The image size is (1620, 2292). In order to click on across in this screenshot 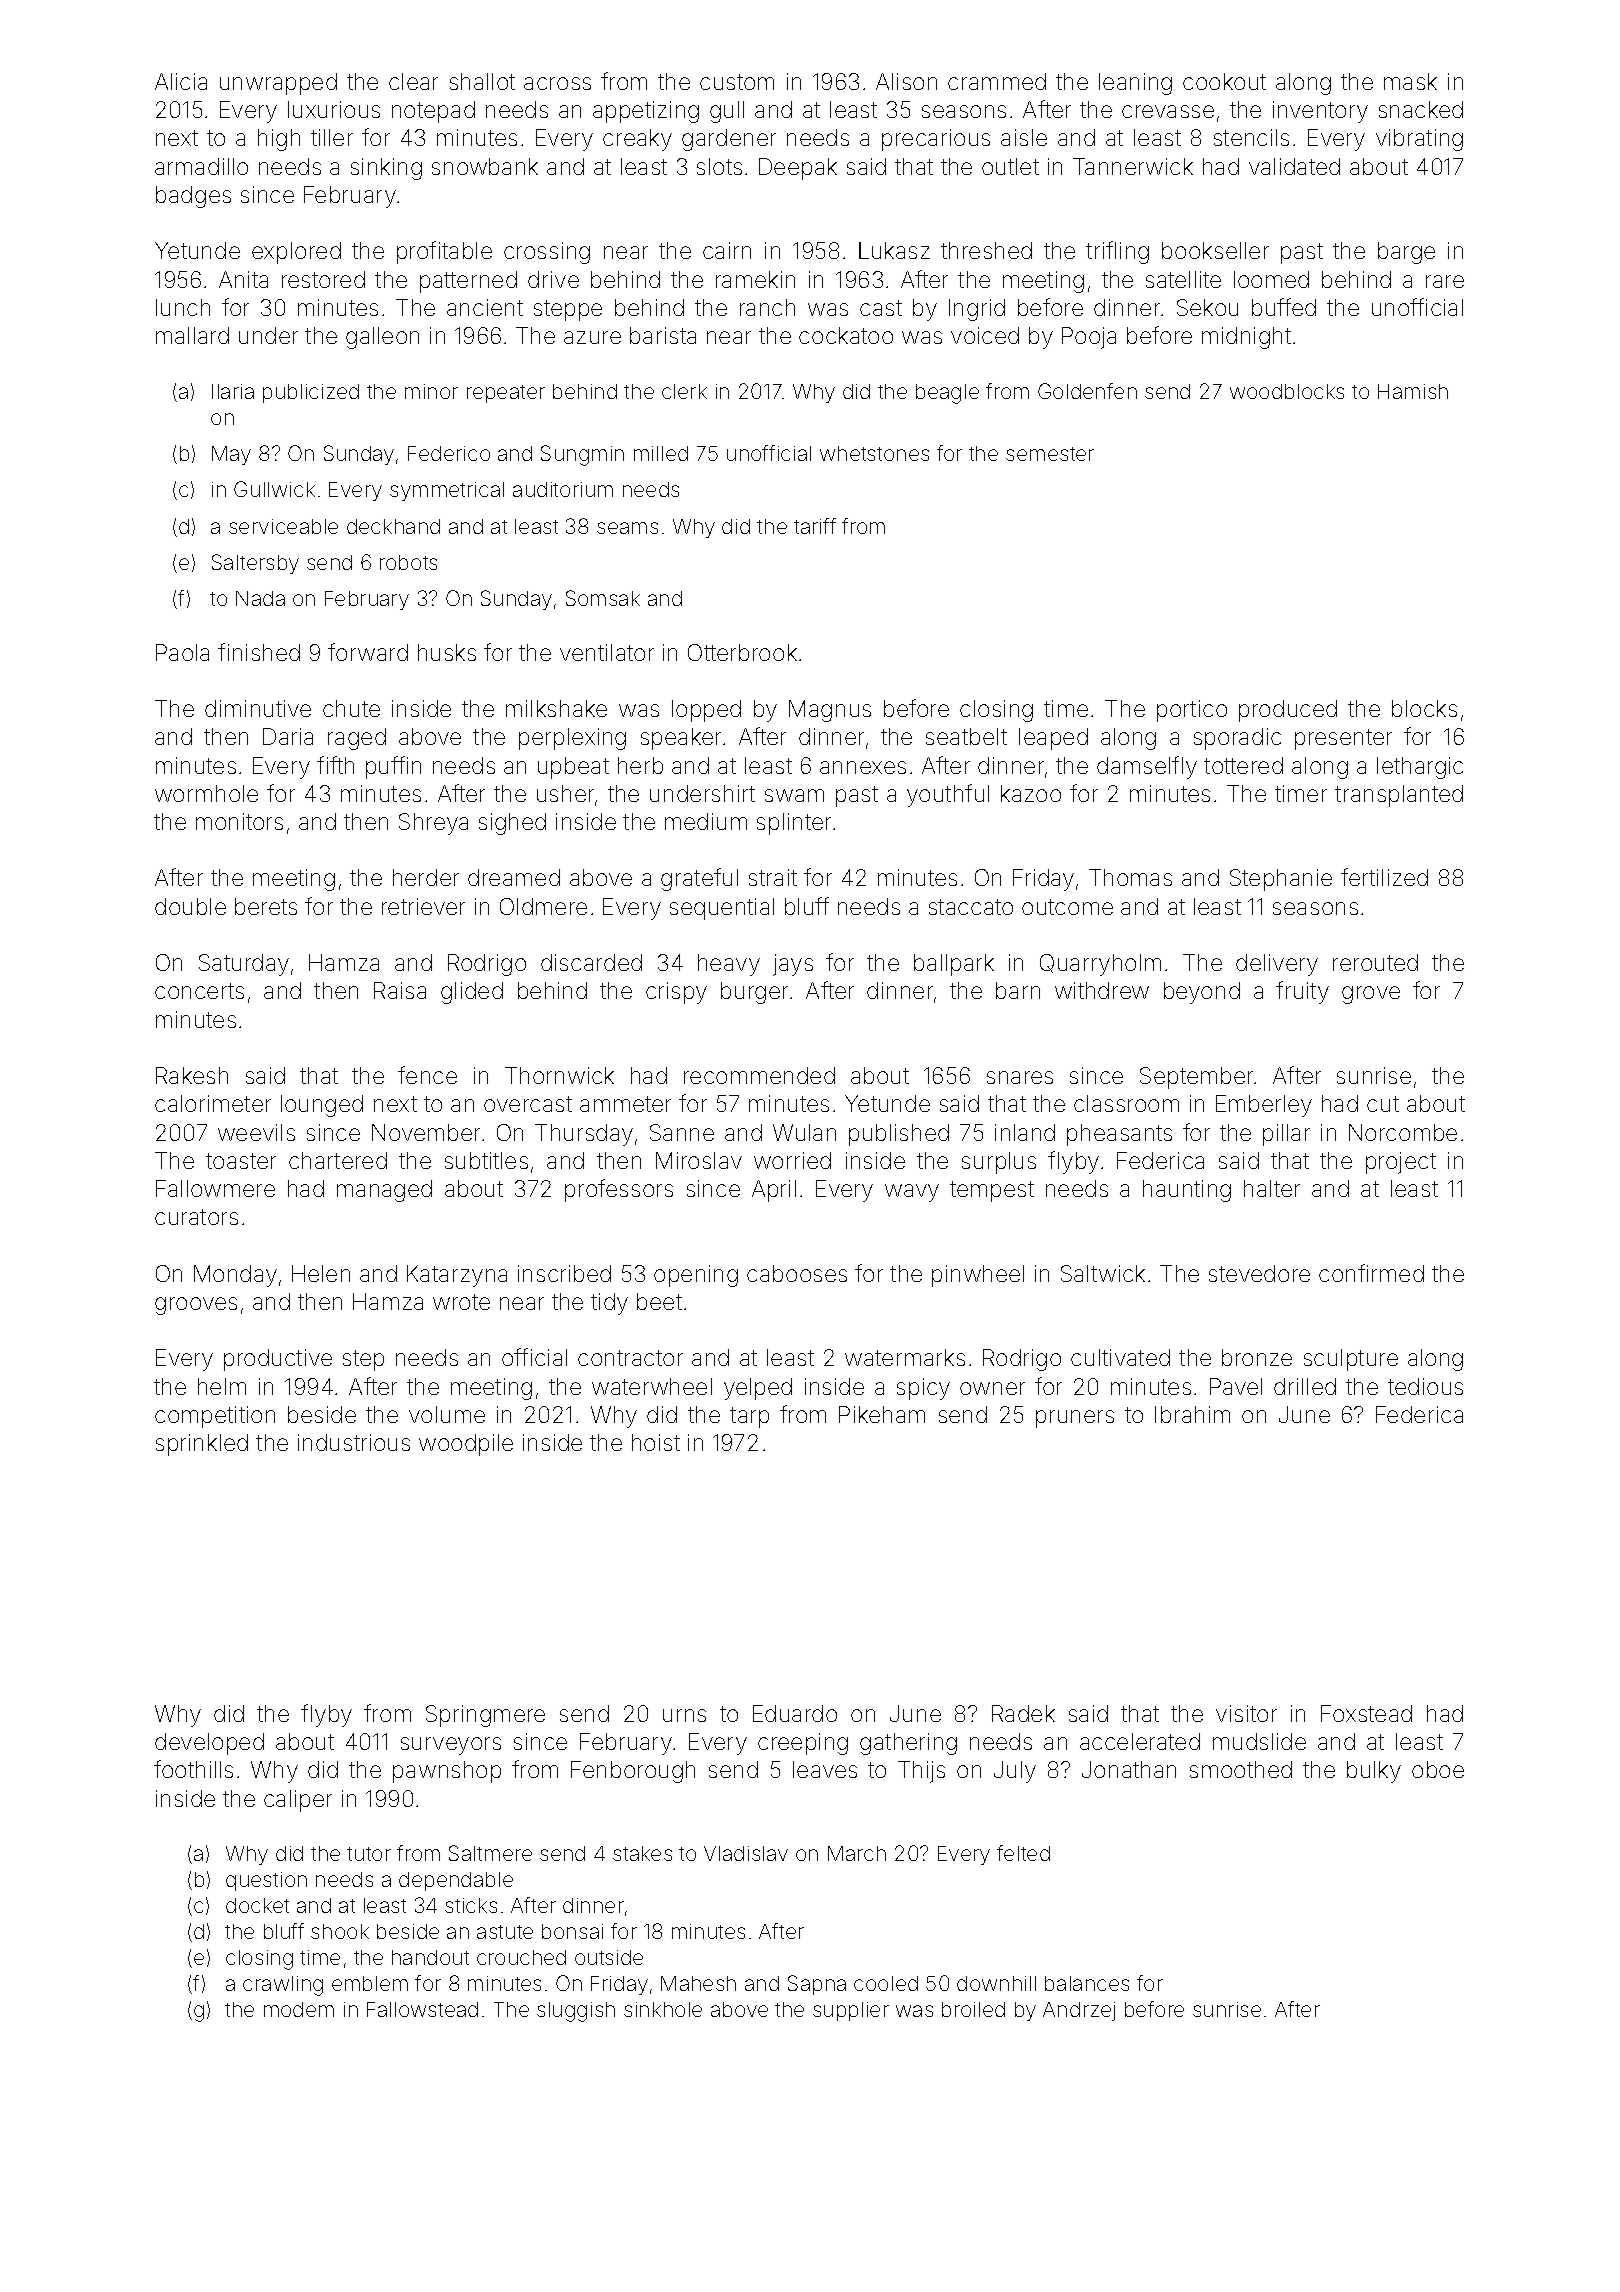, I will do `click(557, 83)`.
